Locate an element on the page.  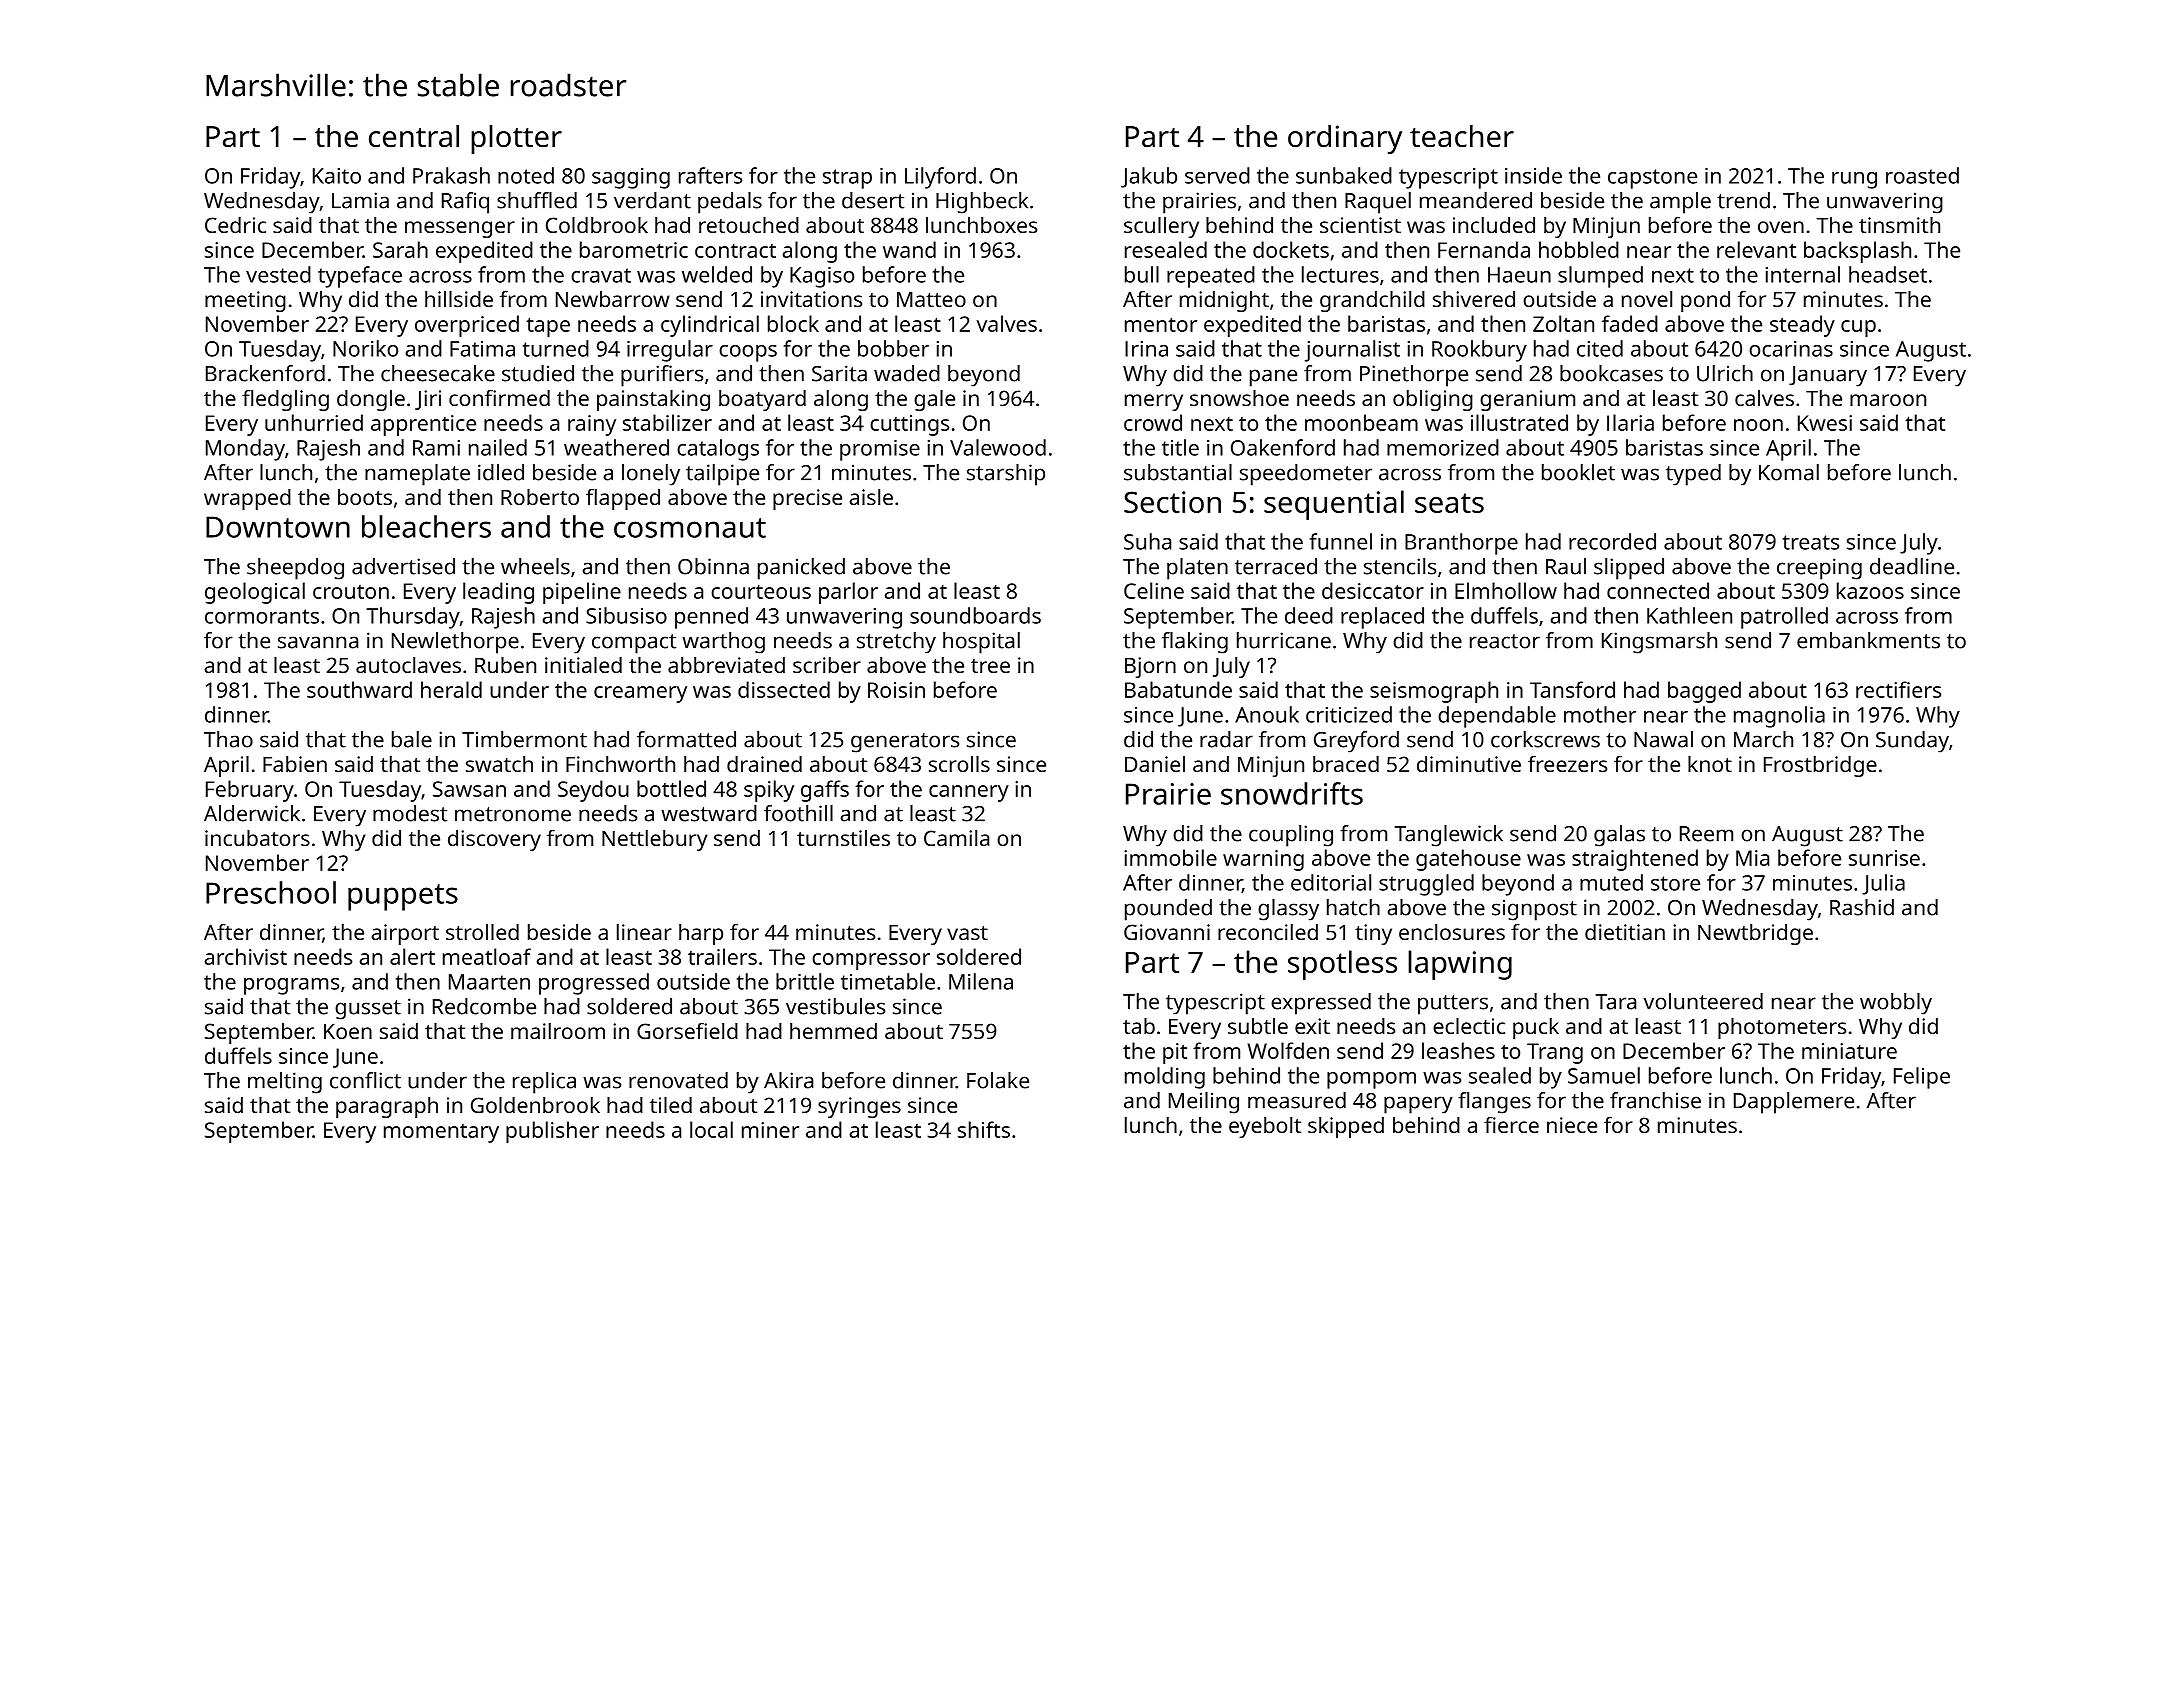
publisher is located at coordinates (552, 1132).
